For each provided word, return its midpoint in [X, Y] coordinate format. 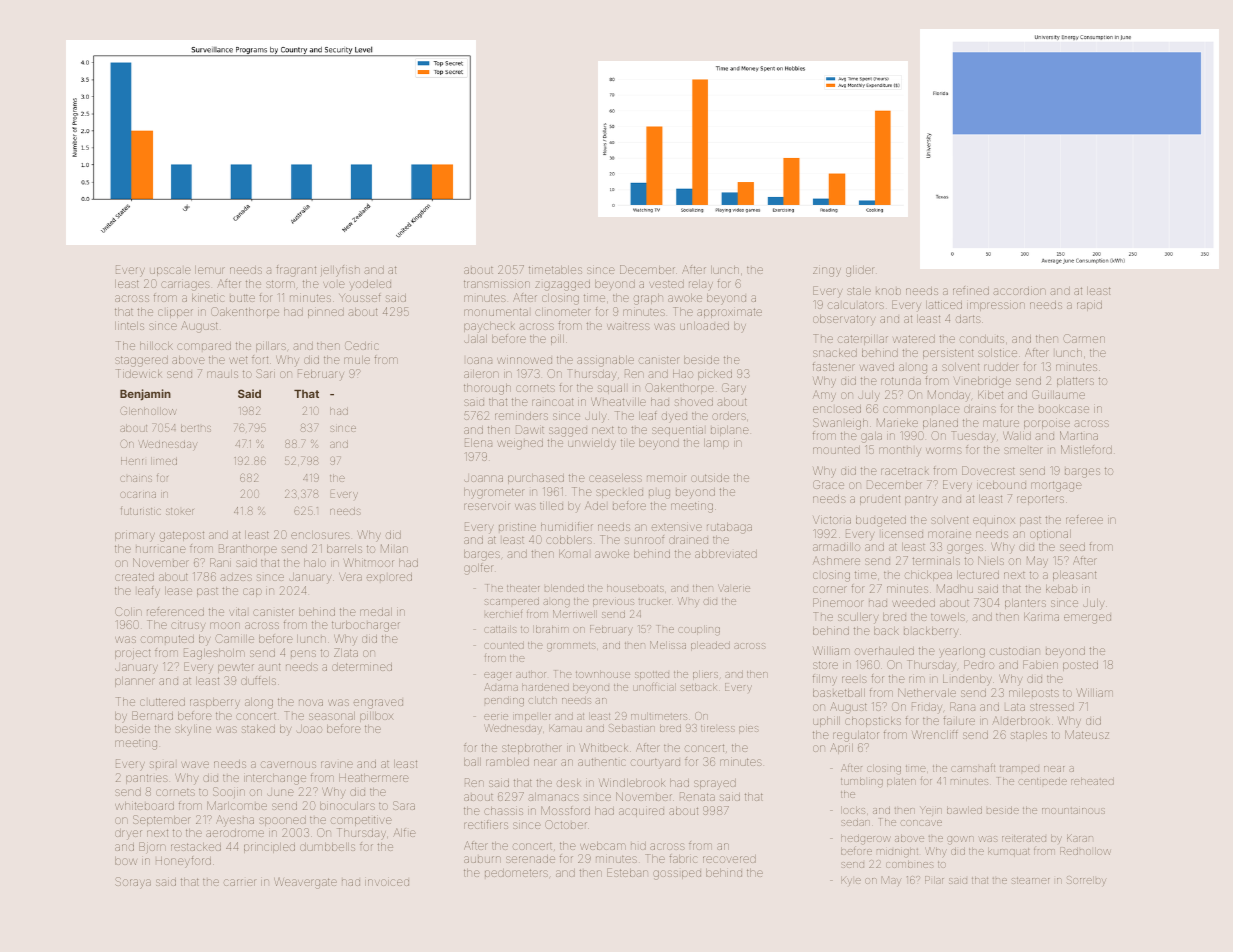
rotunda [901, 381]
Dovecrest [988, 470]
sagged [568, 432]
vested [666, 284]
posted [1080, 666]
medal [376, 612]
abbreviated [726, 554]
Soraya [133, 883]
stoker [180, 511]
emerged [1087, 619]
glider [859, 271]
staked [258, 729]
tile [627, 443]
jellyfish [340, 271]
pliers [705, 675]
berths [196, 428]
